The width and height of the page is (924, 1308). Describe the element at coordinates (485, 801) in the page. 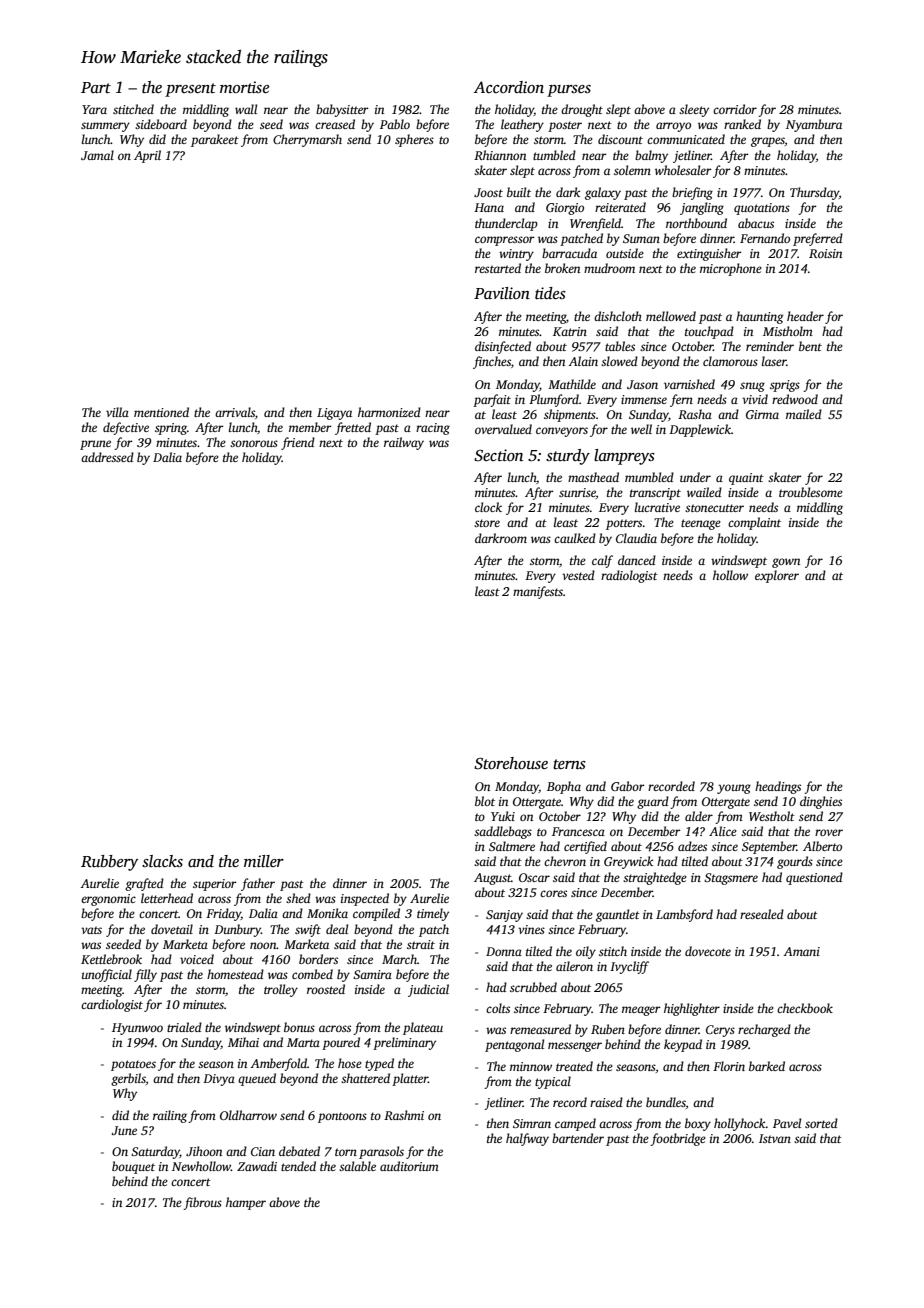

I see `blot` at that location.
